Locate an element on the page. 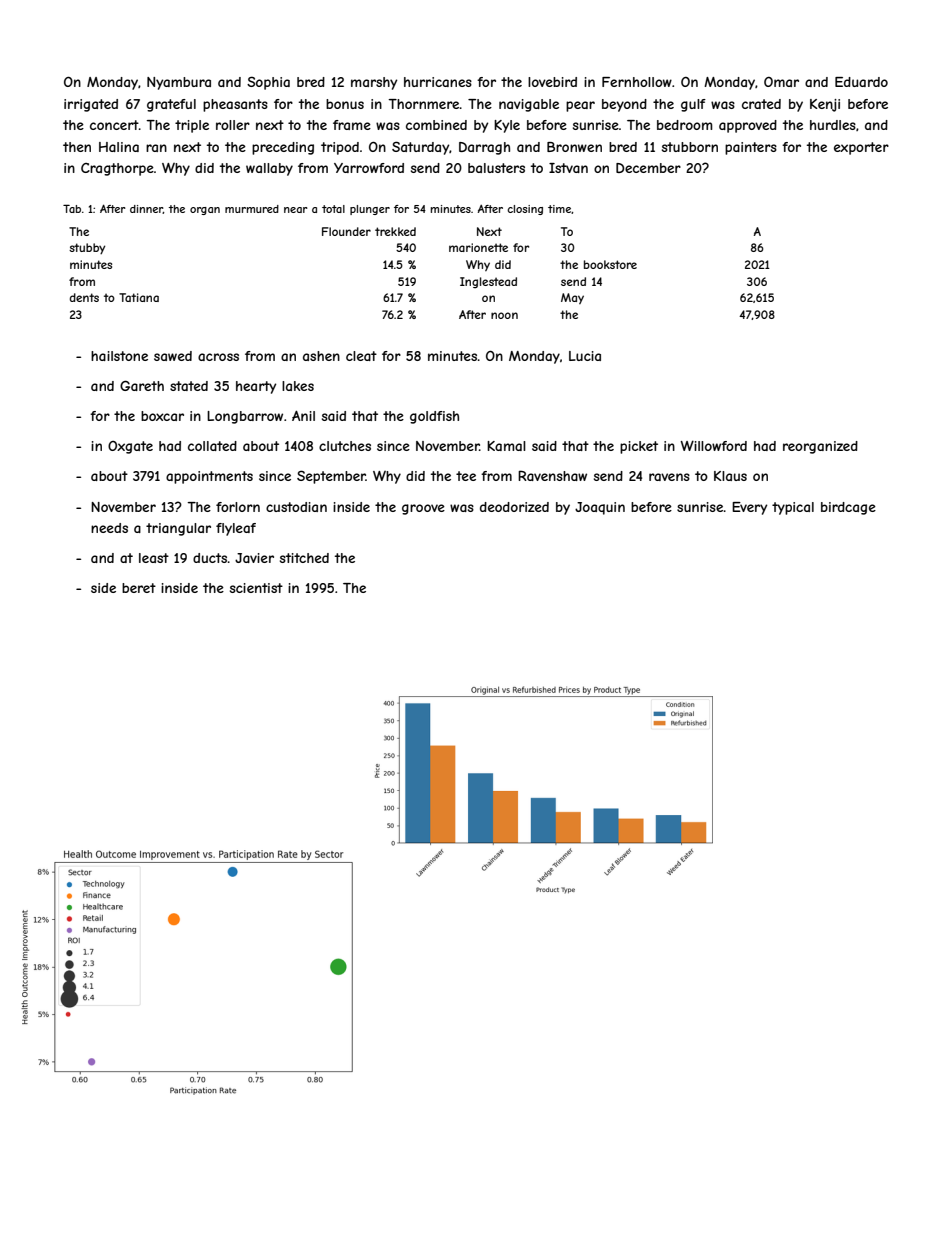  hurdles is located at coordinates (833, 125).
